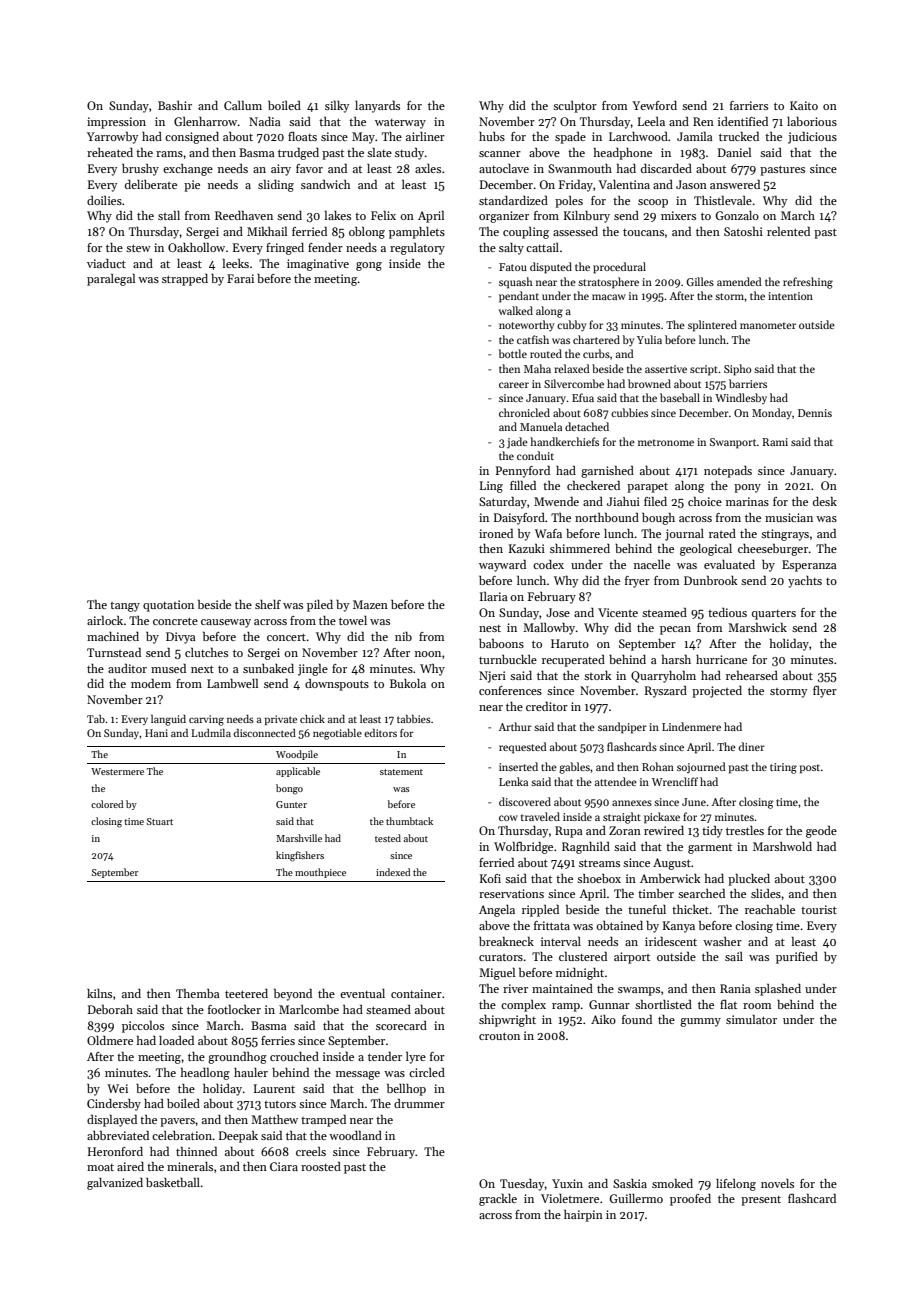 This page has width=924, height=1308. I want to click on footlocker, so click(234, 1009).
